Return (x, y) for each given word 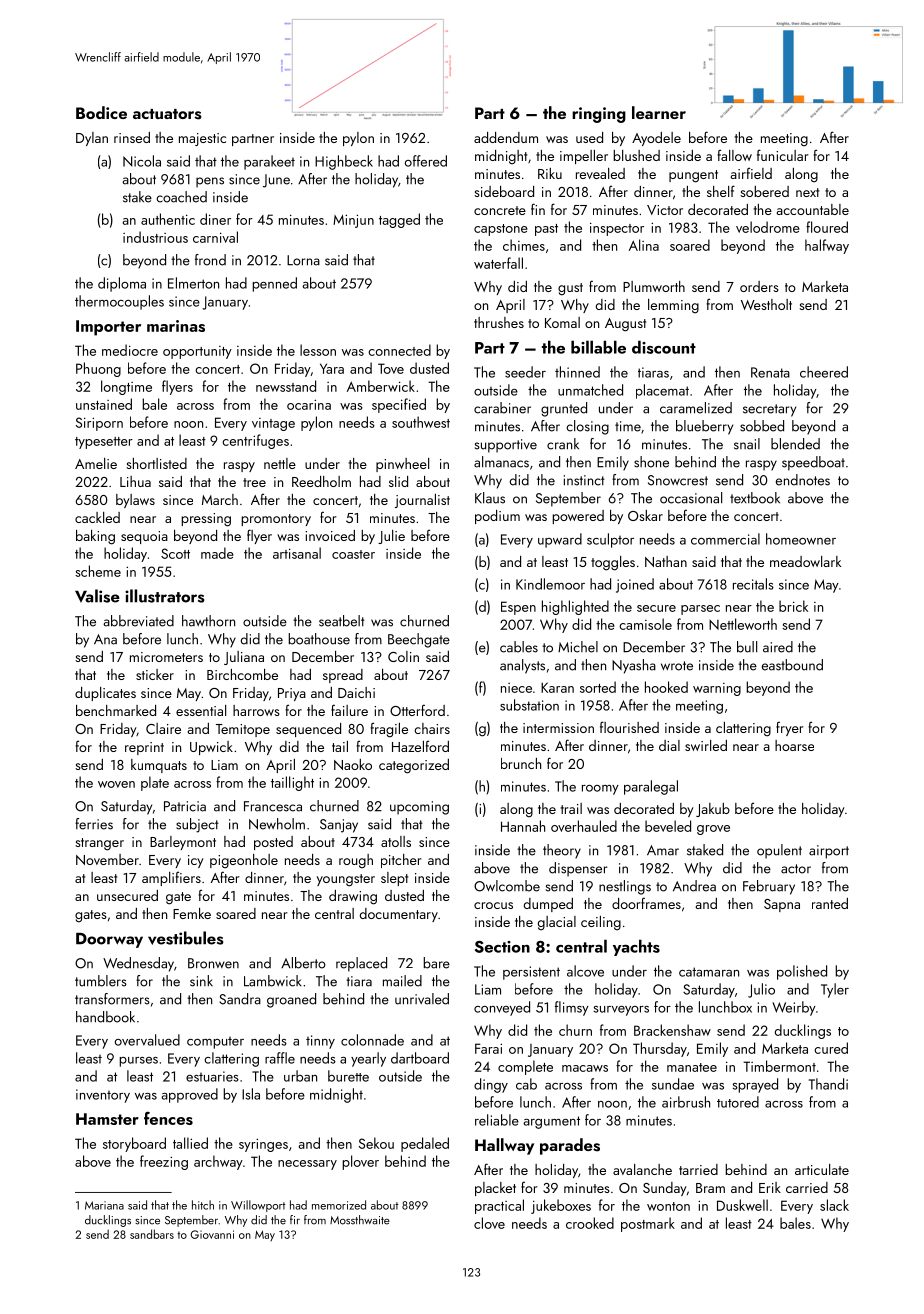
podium (497, 517)
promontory (276, 520)
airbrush (686, 1102)
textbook (755, 498)
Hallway (504, 1146)
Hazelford (420, 746)
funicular (783, 155)
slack (834, 1205)
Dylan (92, 139)
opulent (779, 851)
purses (138, 1062)
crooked (590, 1223)
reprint (144, 748)
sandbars (152, 1234)
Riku (550, 173)
